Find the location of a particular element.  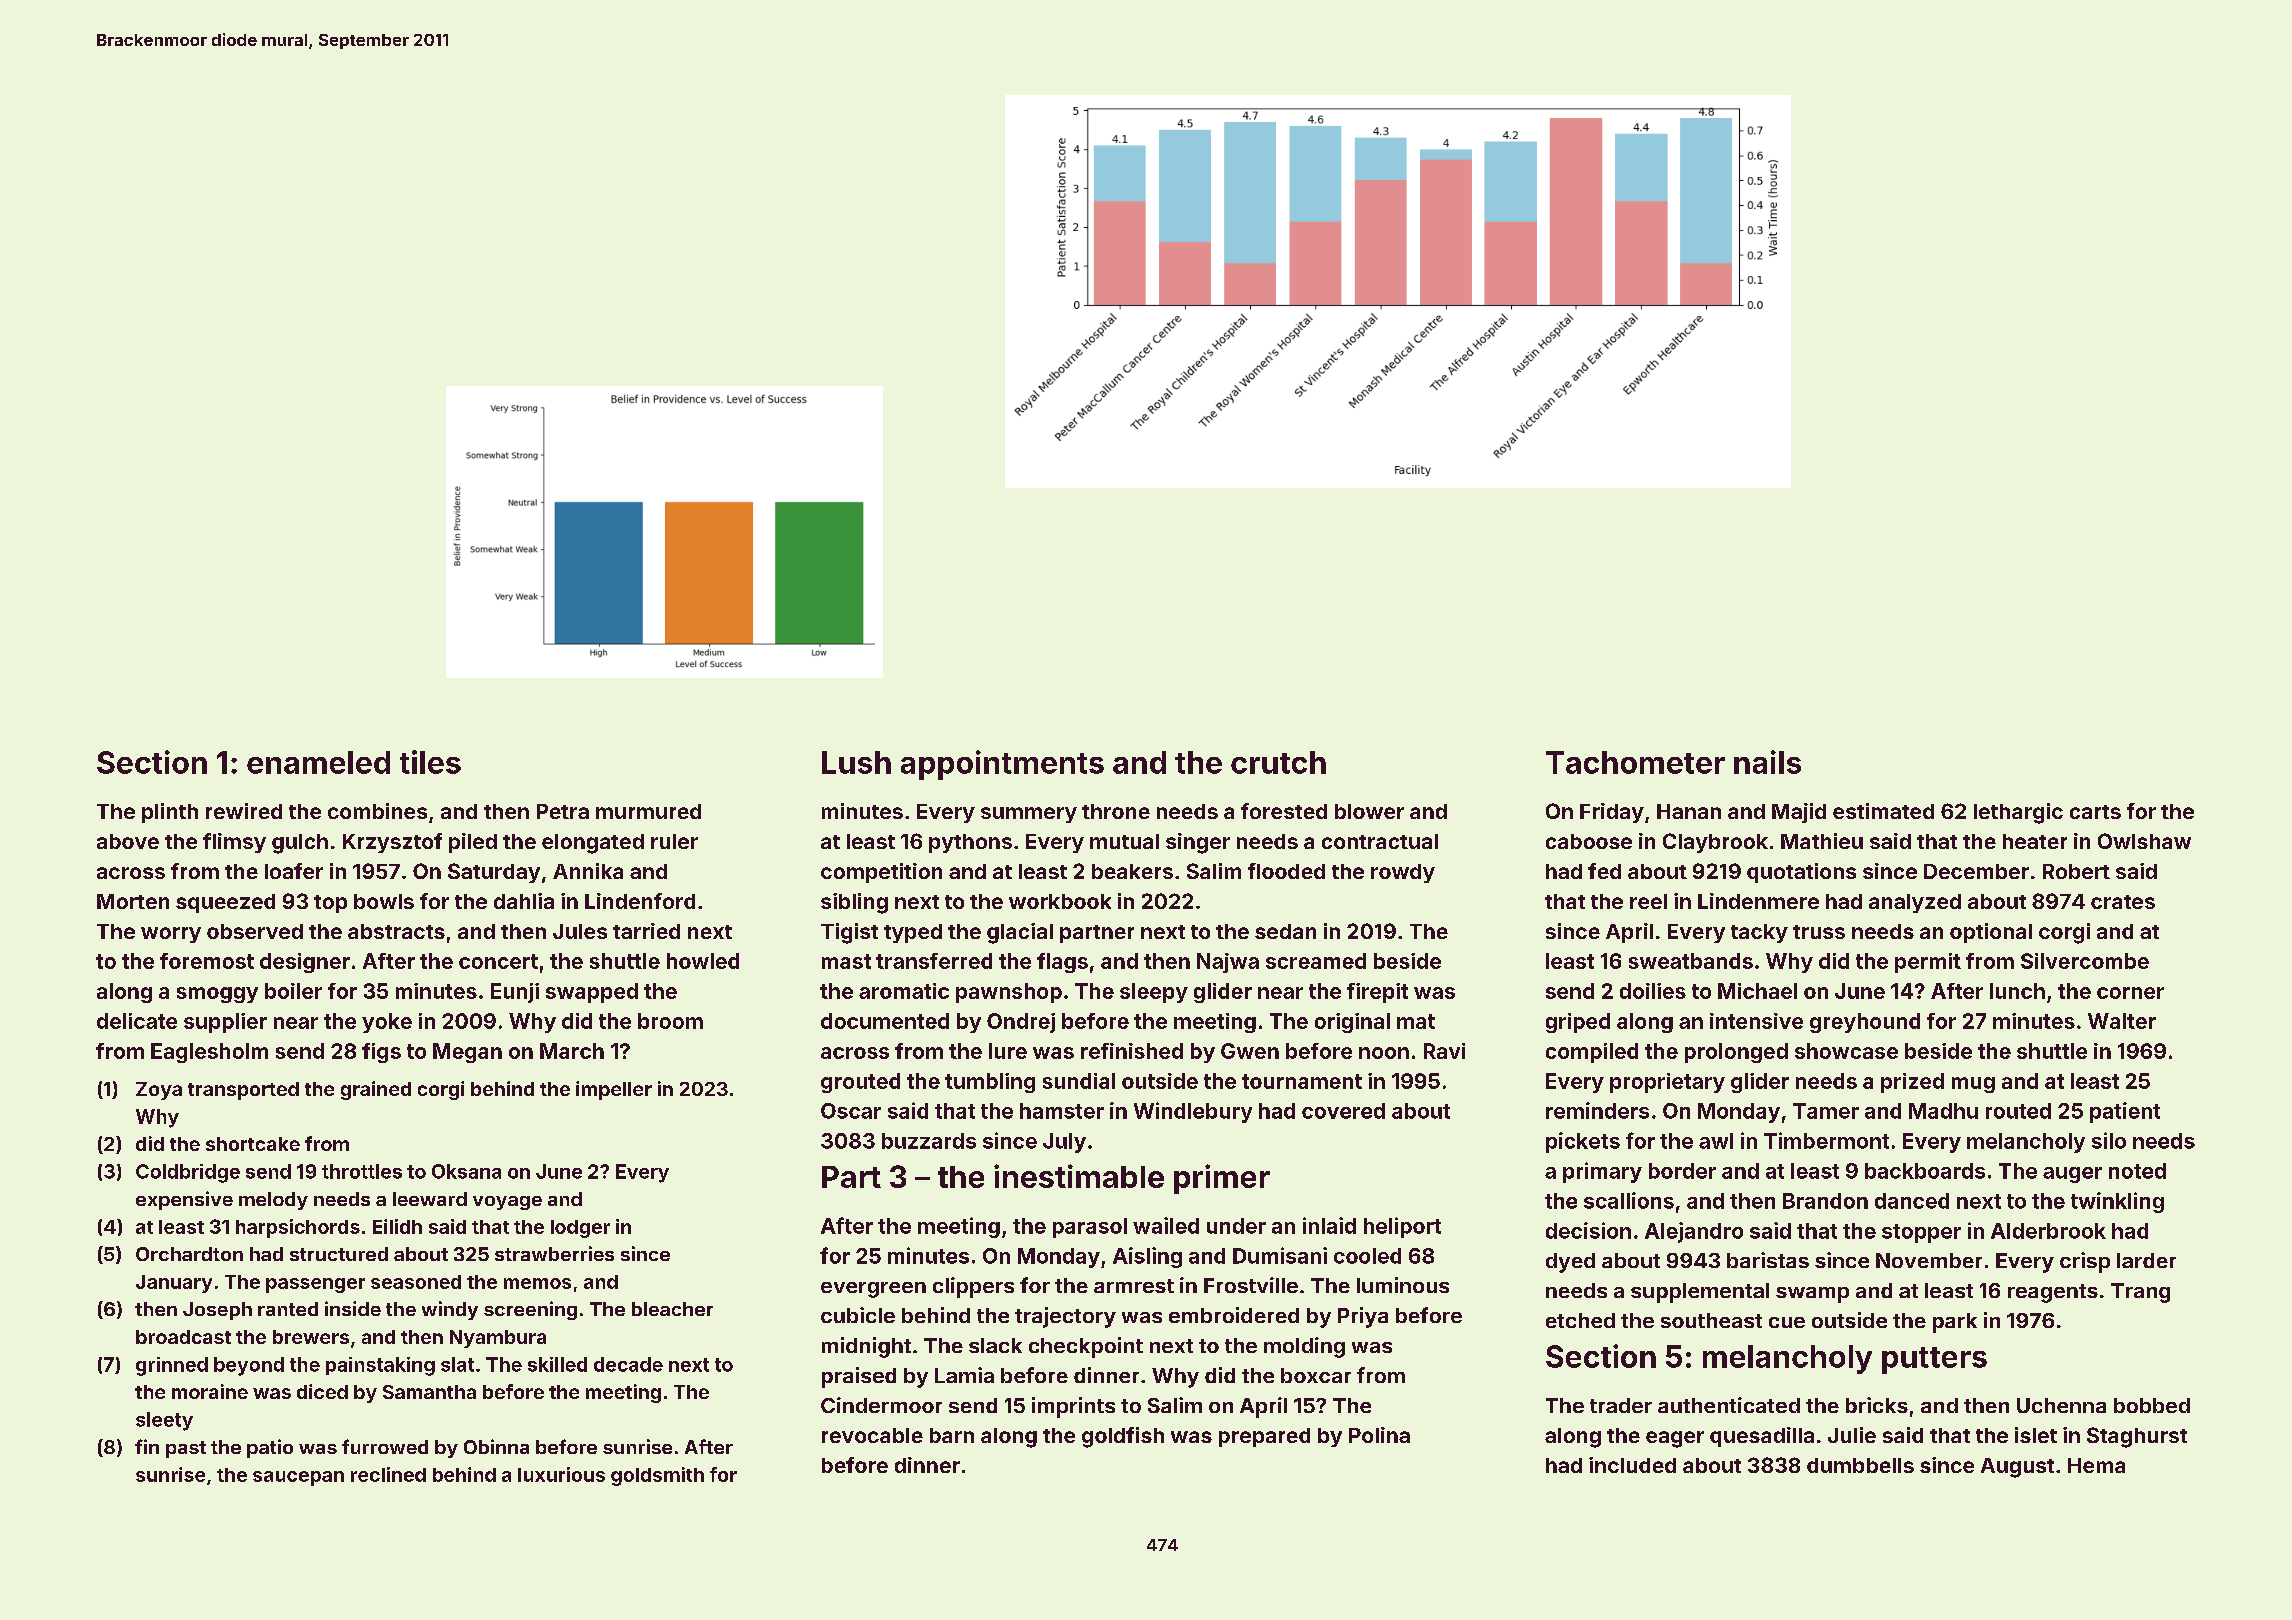

greyhound is located at coordinates (1865, 1023).
